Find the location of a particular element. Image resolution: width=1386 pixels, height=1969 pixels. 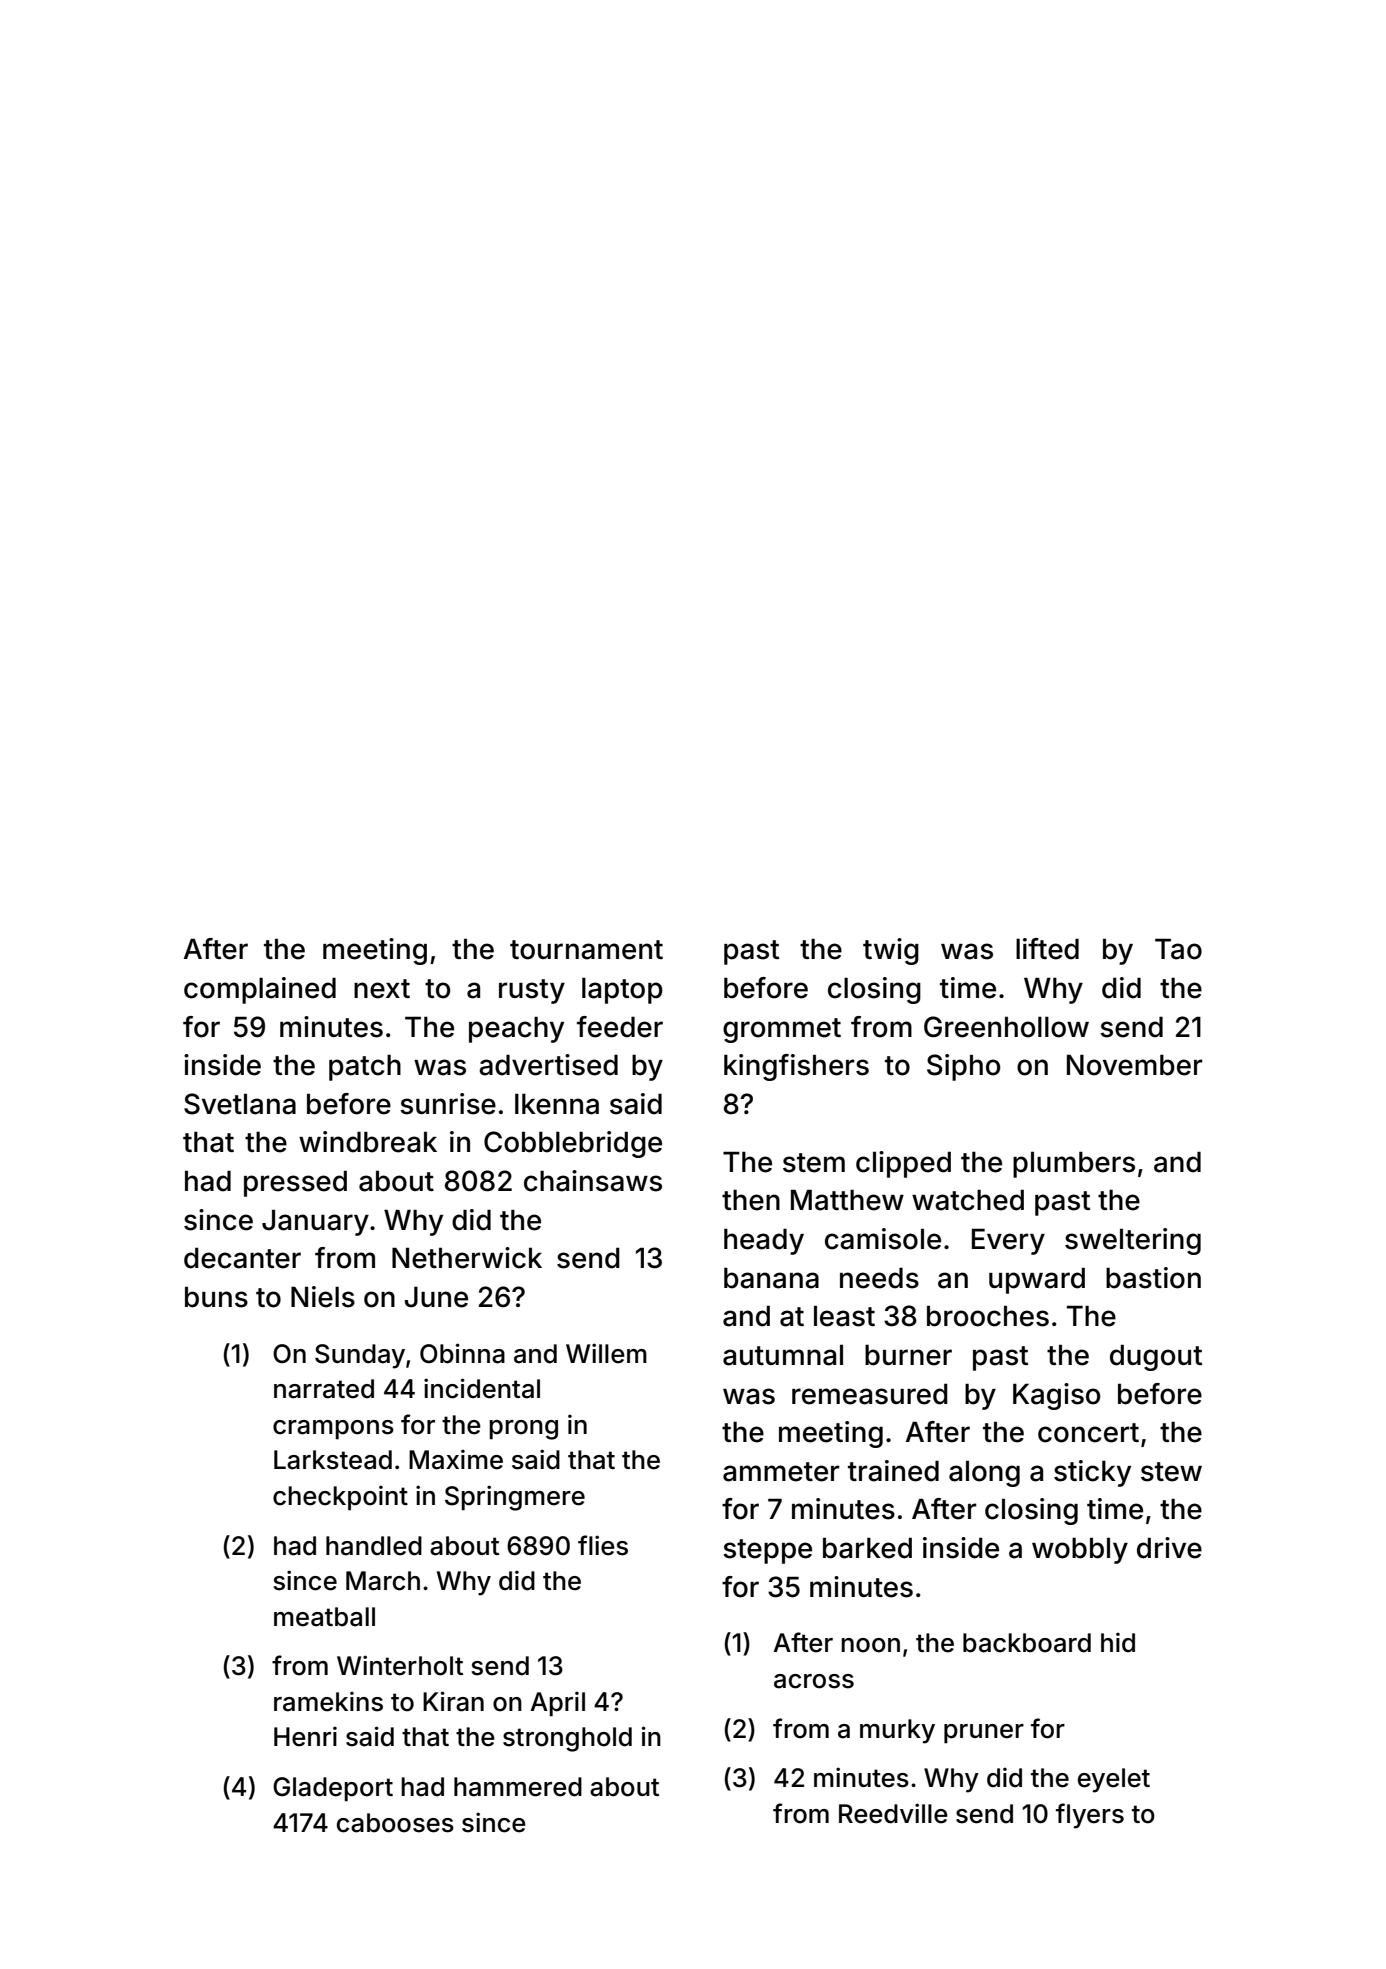

tournament is located at coordinates (586, 950).
